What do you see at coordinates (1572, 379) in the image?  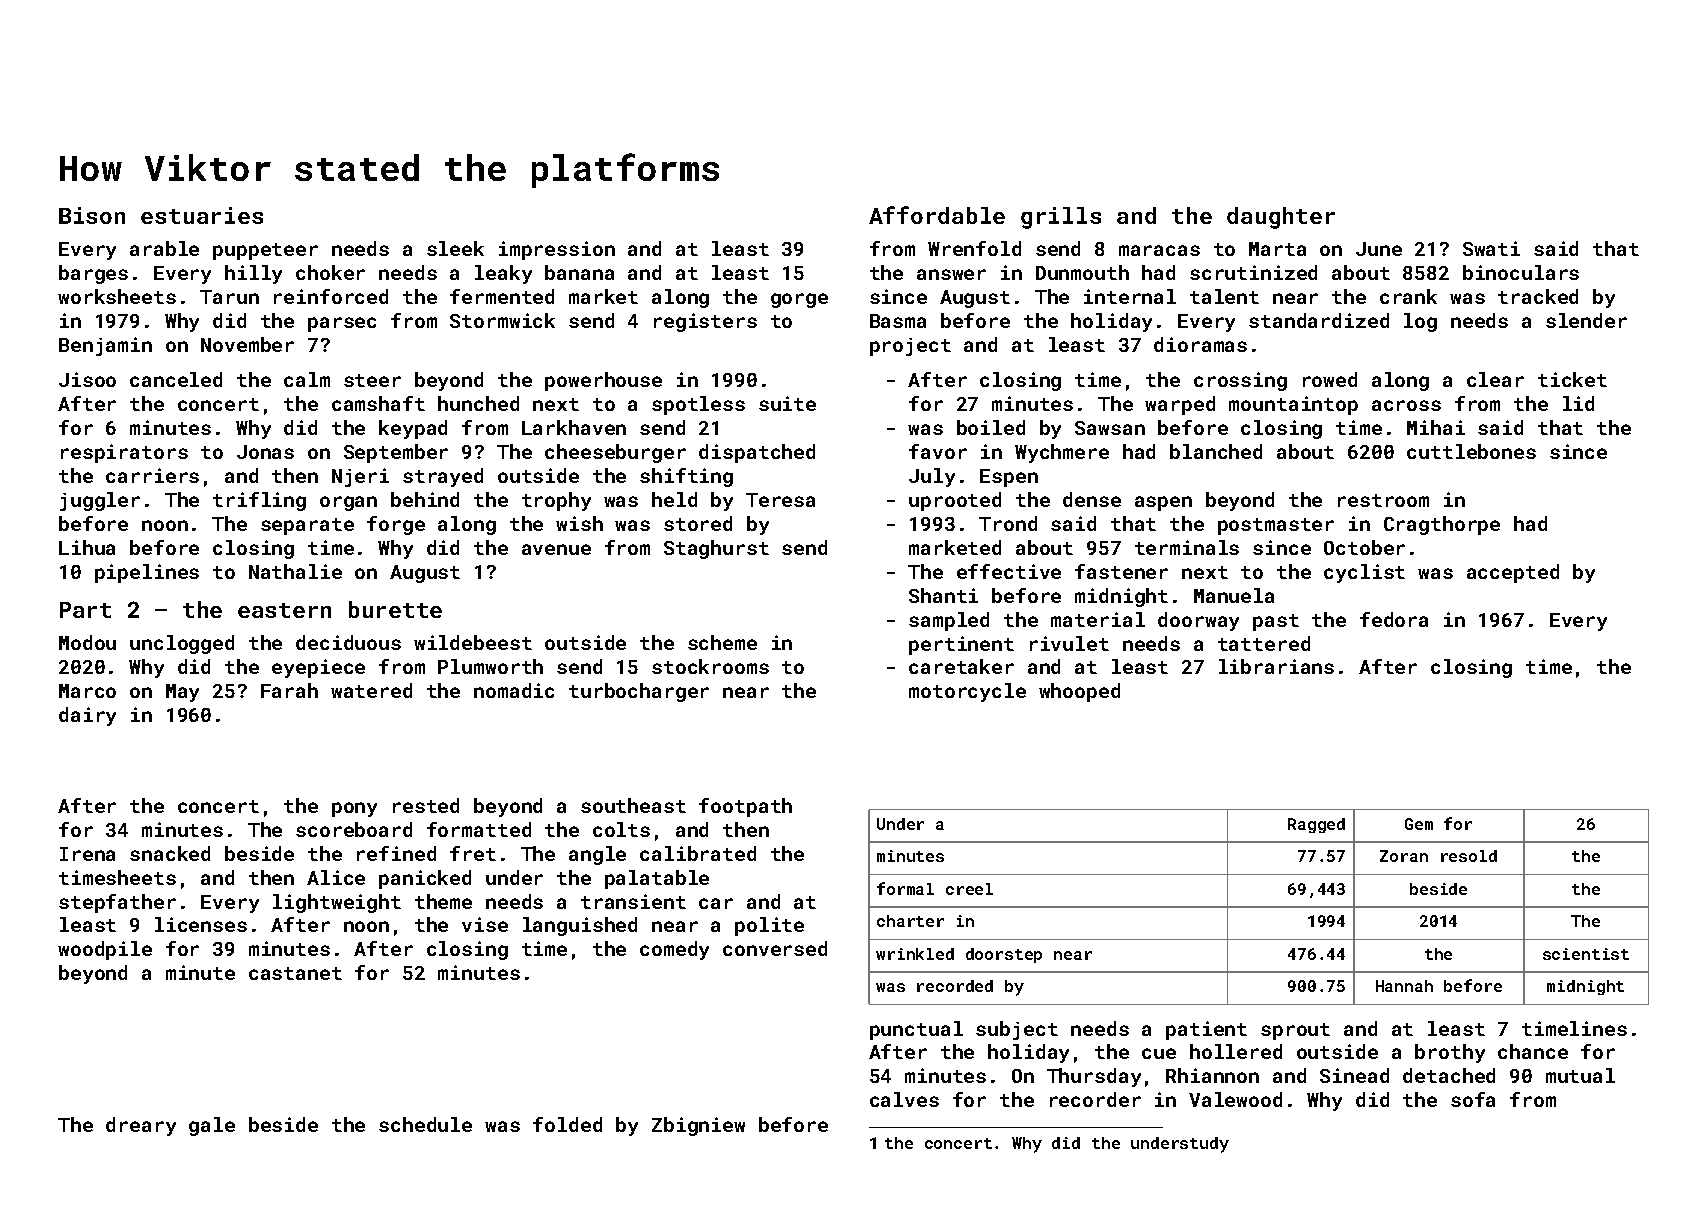 I see `ticket` at bounding box center [1572, 379].
